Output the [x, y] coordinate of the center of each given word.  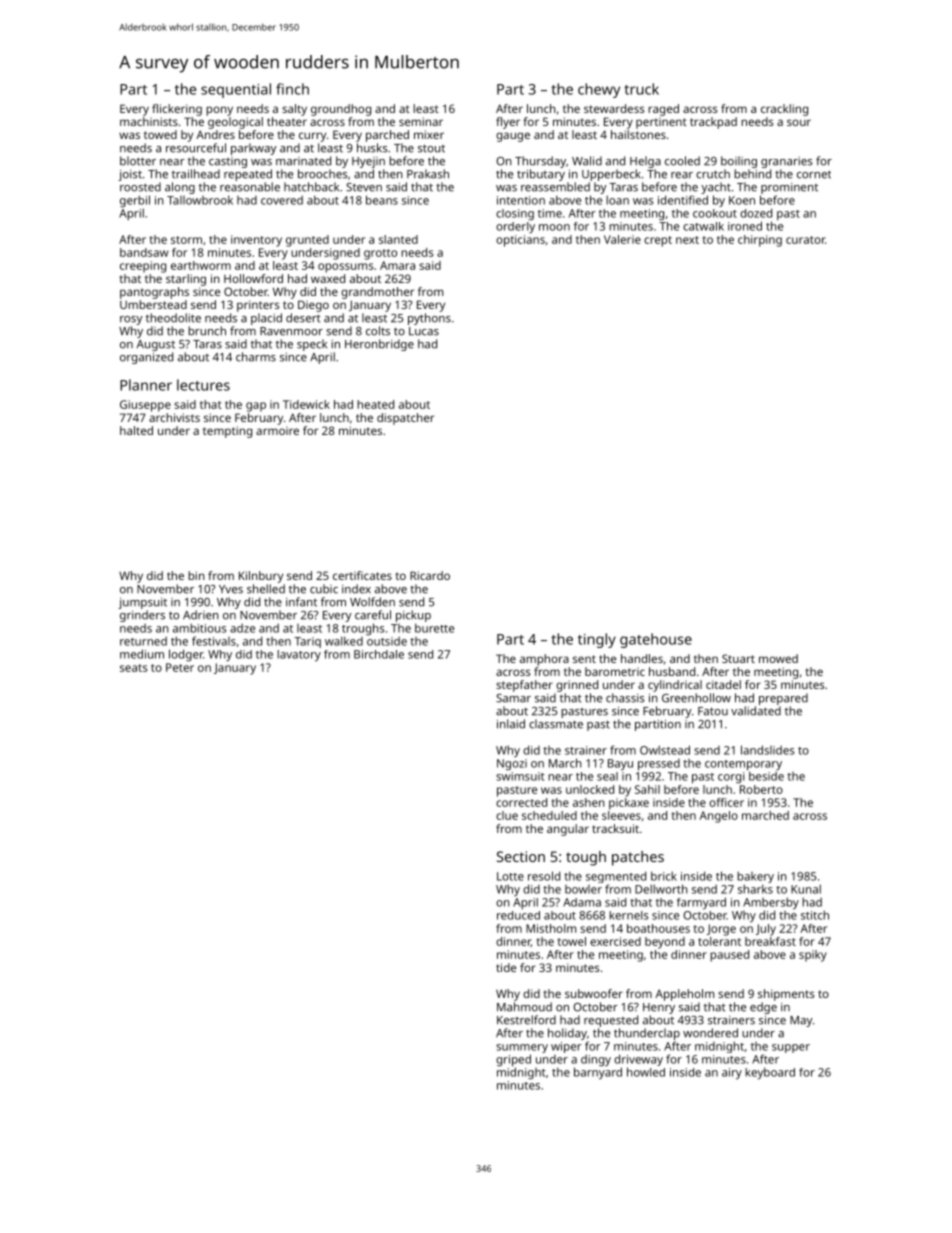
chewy [599, 90]
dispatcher [405, 419]
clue [507, 815]
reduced [518, 915]
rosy [131, 320]
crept [658, 241]
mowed [778, 658]
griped [513, 1060]
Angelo [718, 817]
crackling [784, 110]
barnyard [598, 1073]
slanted [398, 239]
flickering [177, 110]
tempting [227, 432]
